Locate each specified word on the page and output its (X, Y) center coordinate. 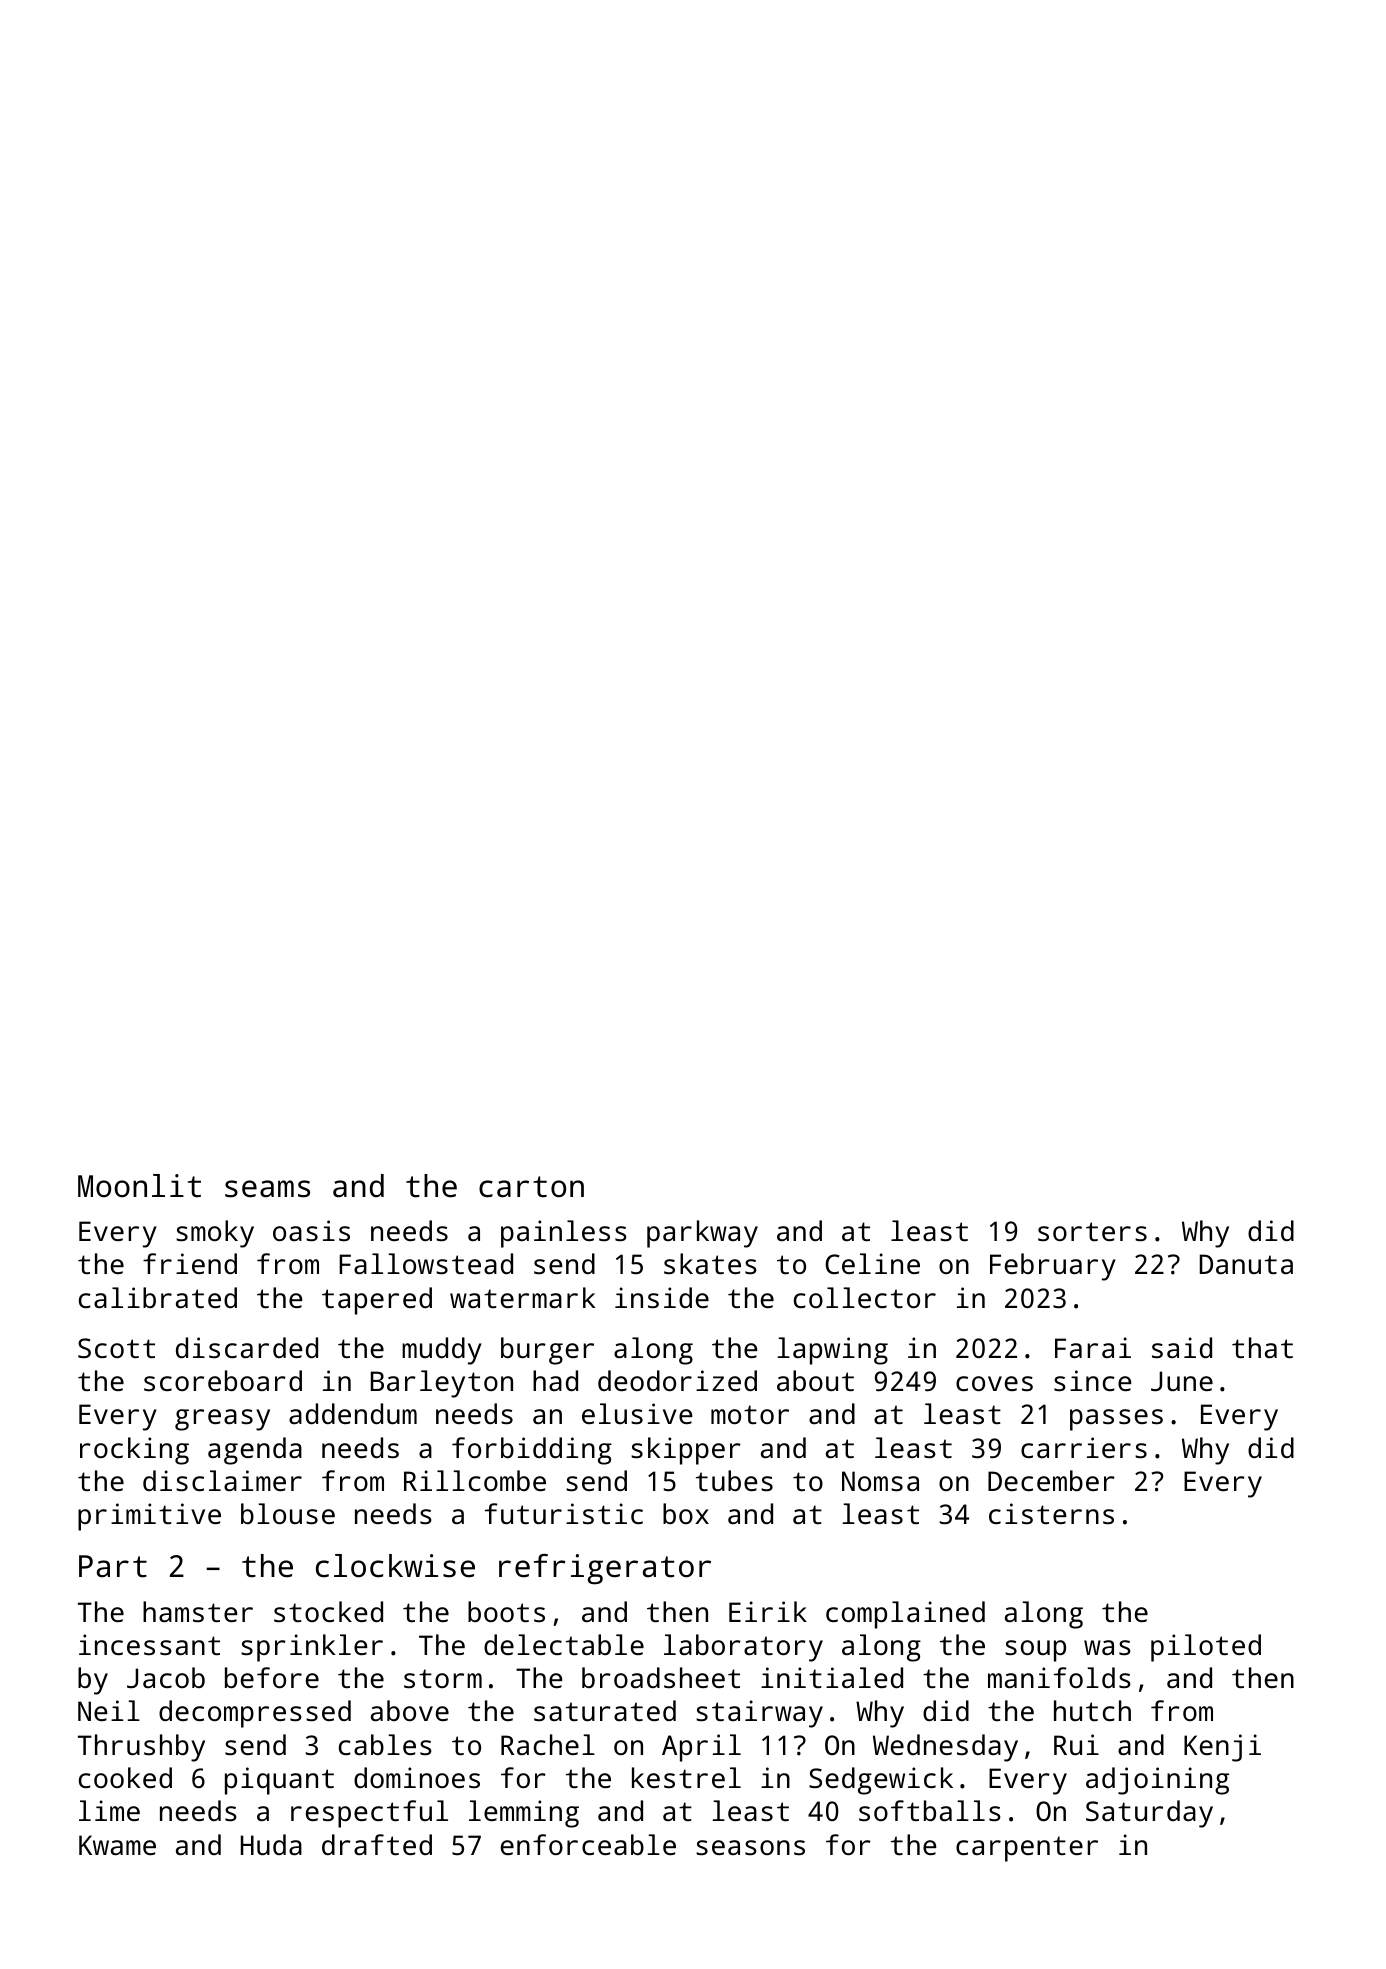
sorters (1092, 1232)
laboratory (743, 1648)
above (410, 1710)
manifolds (1059, 1678)
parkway (702, 1234)
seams (267, 1189)
